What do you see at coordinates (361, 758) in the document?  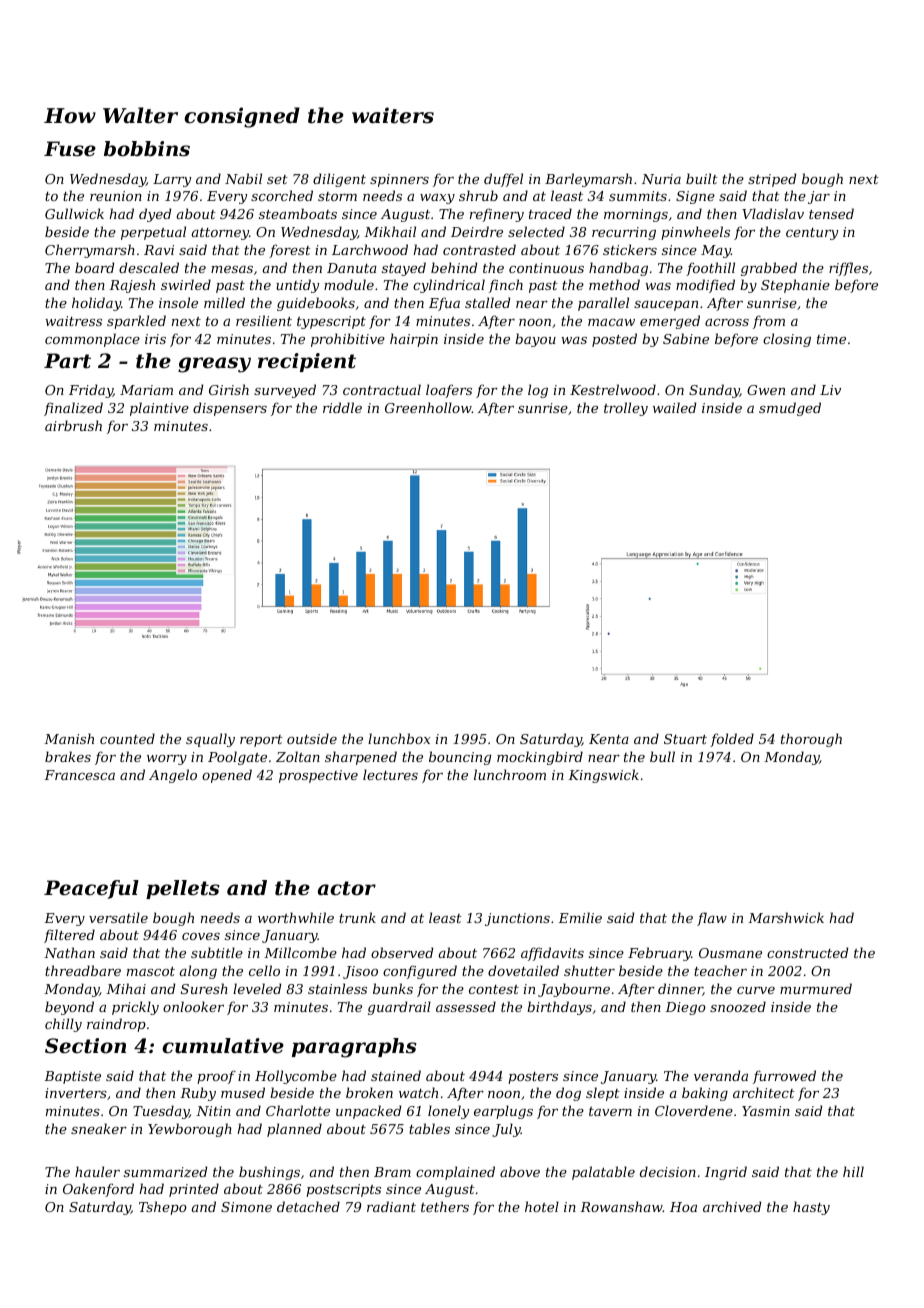 I see `sharpened` at bounding box center [361, 758].
